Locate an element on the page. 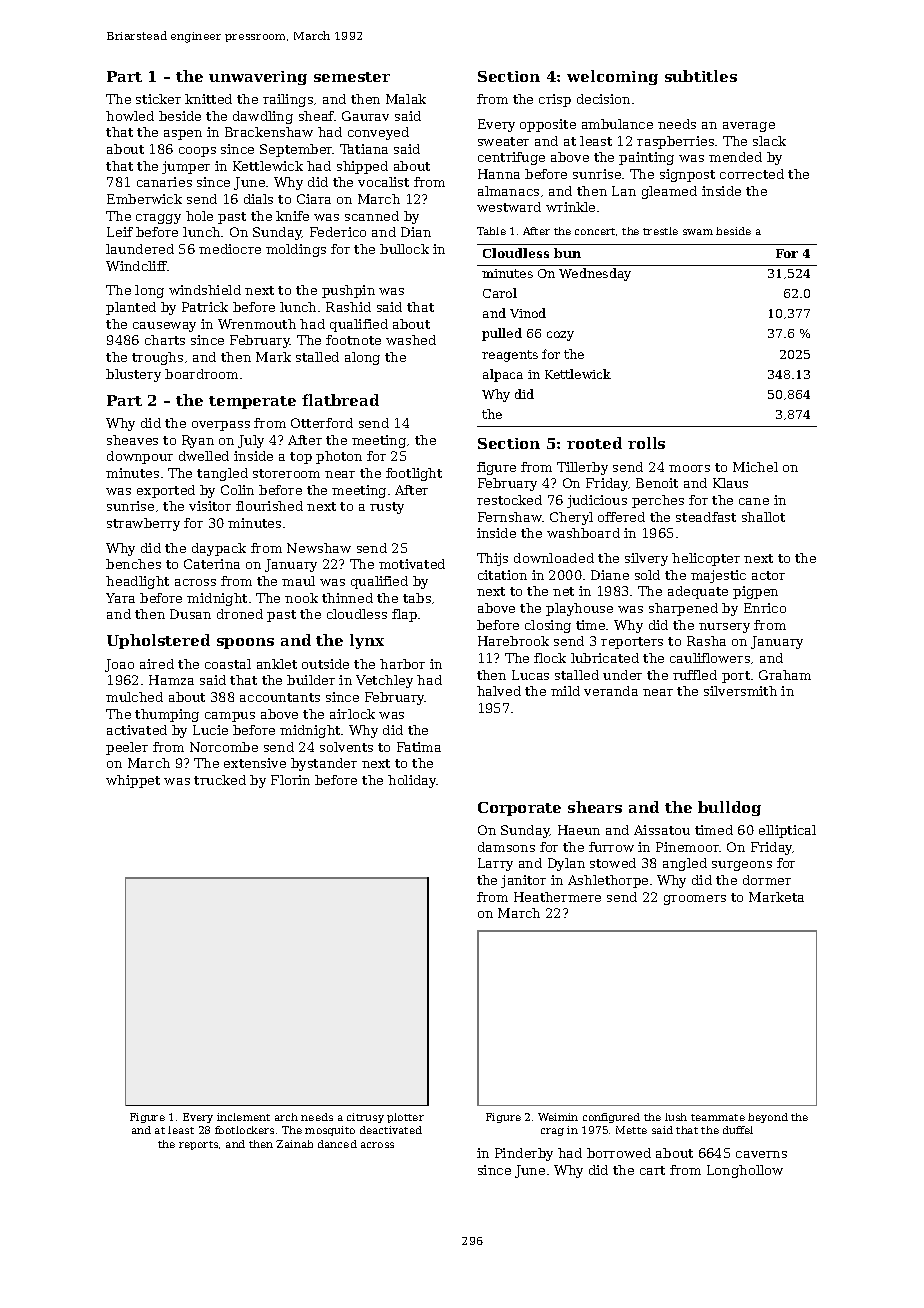  Joao is located at coordinates (119, 665).
